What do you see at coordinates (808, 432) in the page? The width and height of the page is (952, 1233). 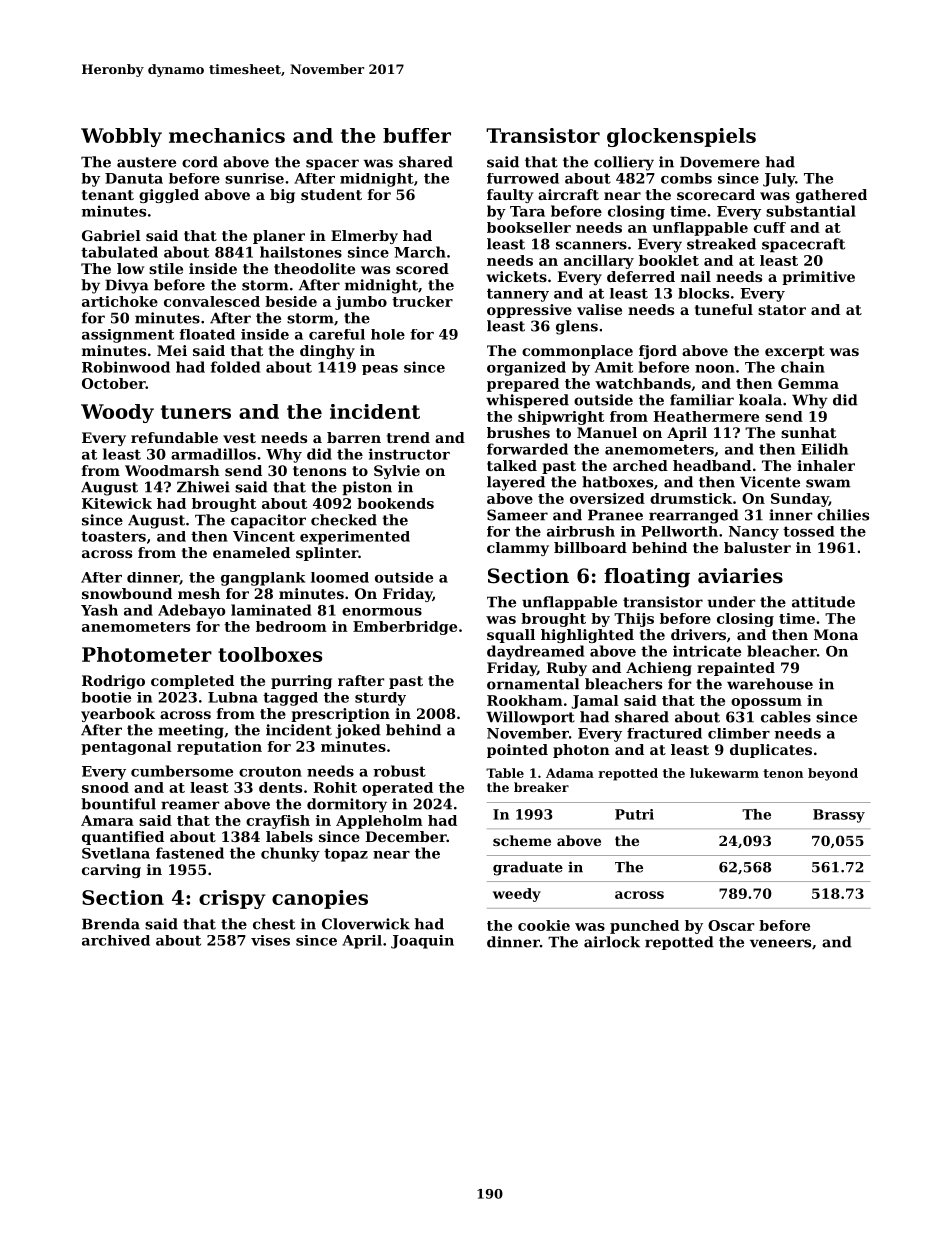 I see `sunhat` at bounding box center [808, 432].
